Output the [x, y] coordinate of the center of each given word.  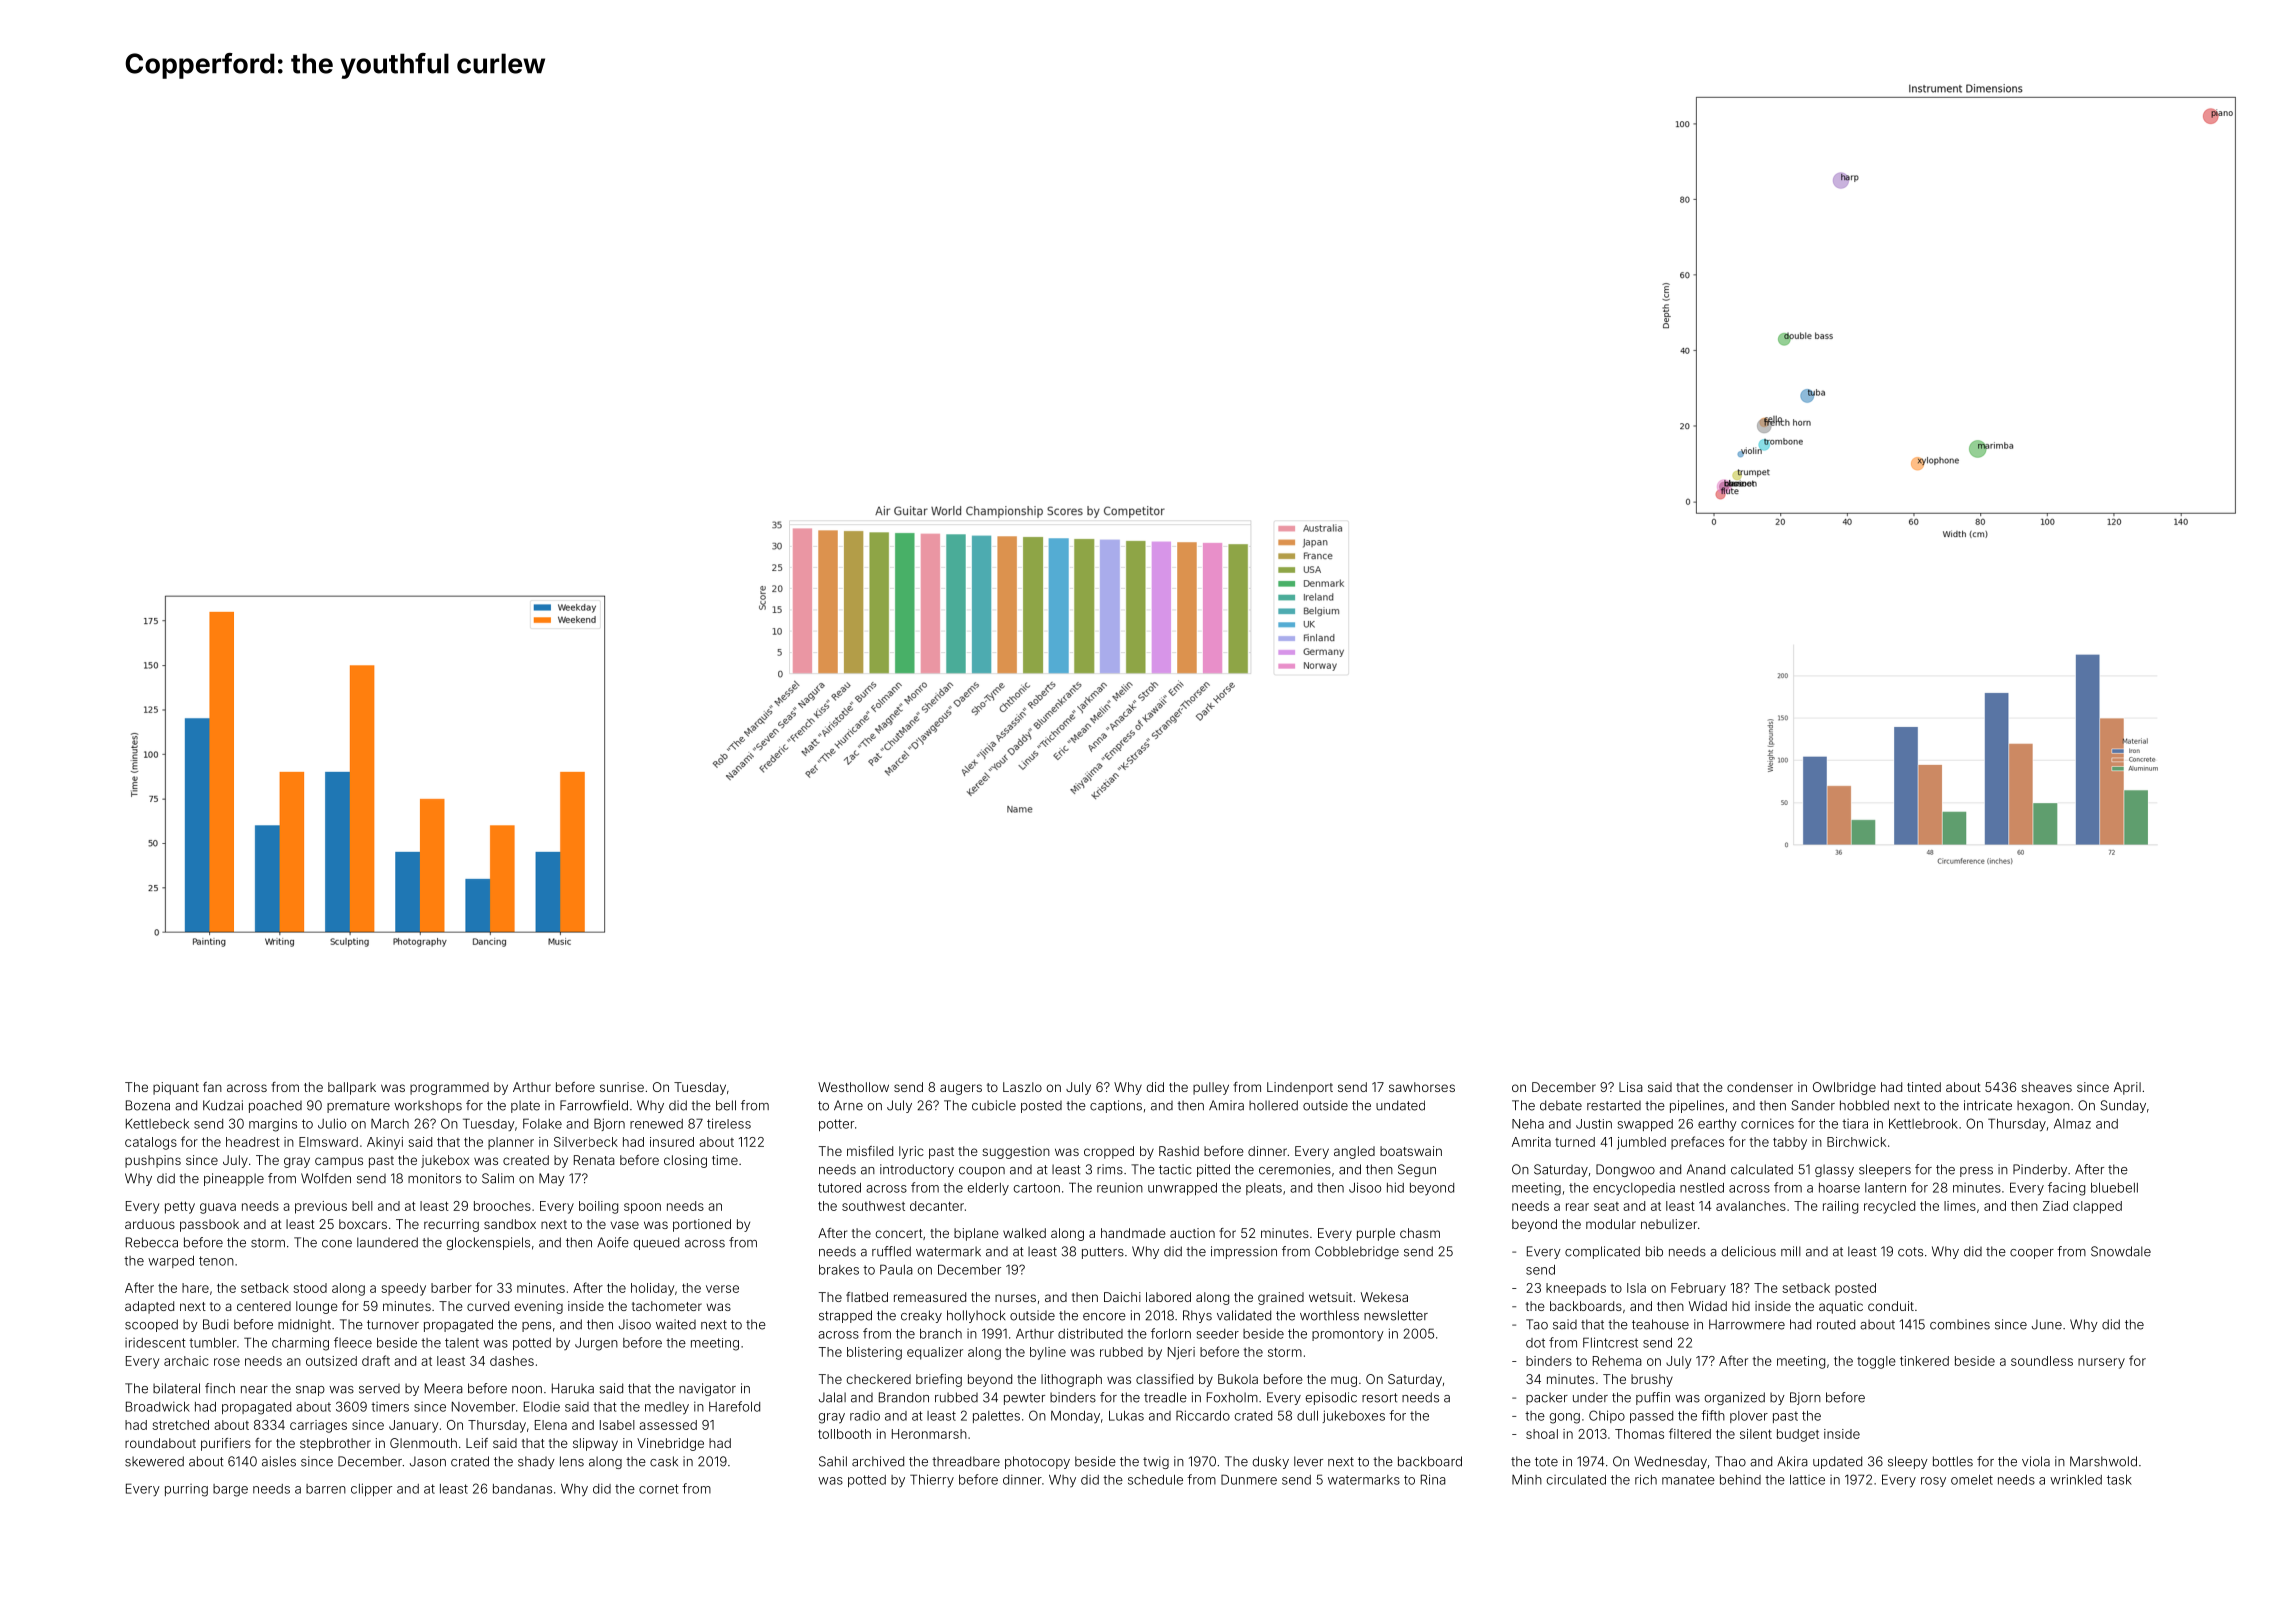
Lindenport [1300, 1088]
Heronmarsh [929, 1434]
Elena [551, 1425]
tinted [1924, 1087]
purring [186, 1490]
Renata [594, 1160]
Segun [1417, 1170]
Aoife [613, 1242]
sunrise [622, 1087]
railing [1840, 1207]
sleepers [1885, 1170]
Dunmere [1249, 1479]
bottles [1953, 1461]
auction [1192, 1233]
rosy [1933, 1482]
